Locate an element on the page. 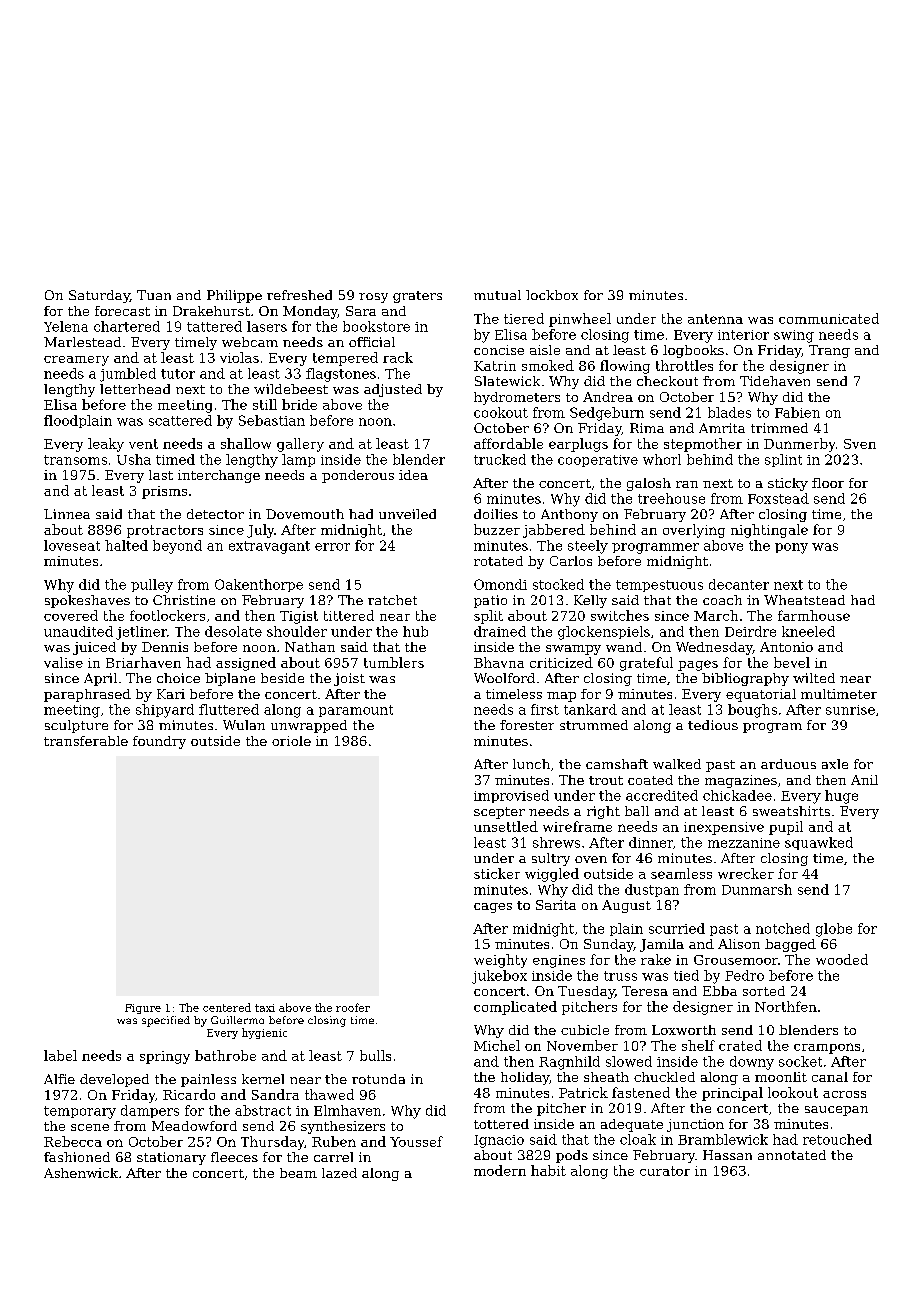 Image resolution: width=924 pixels, height=1308 pixels. transferable is located at coordinates (86, 741).
